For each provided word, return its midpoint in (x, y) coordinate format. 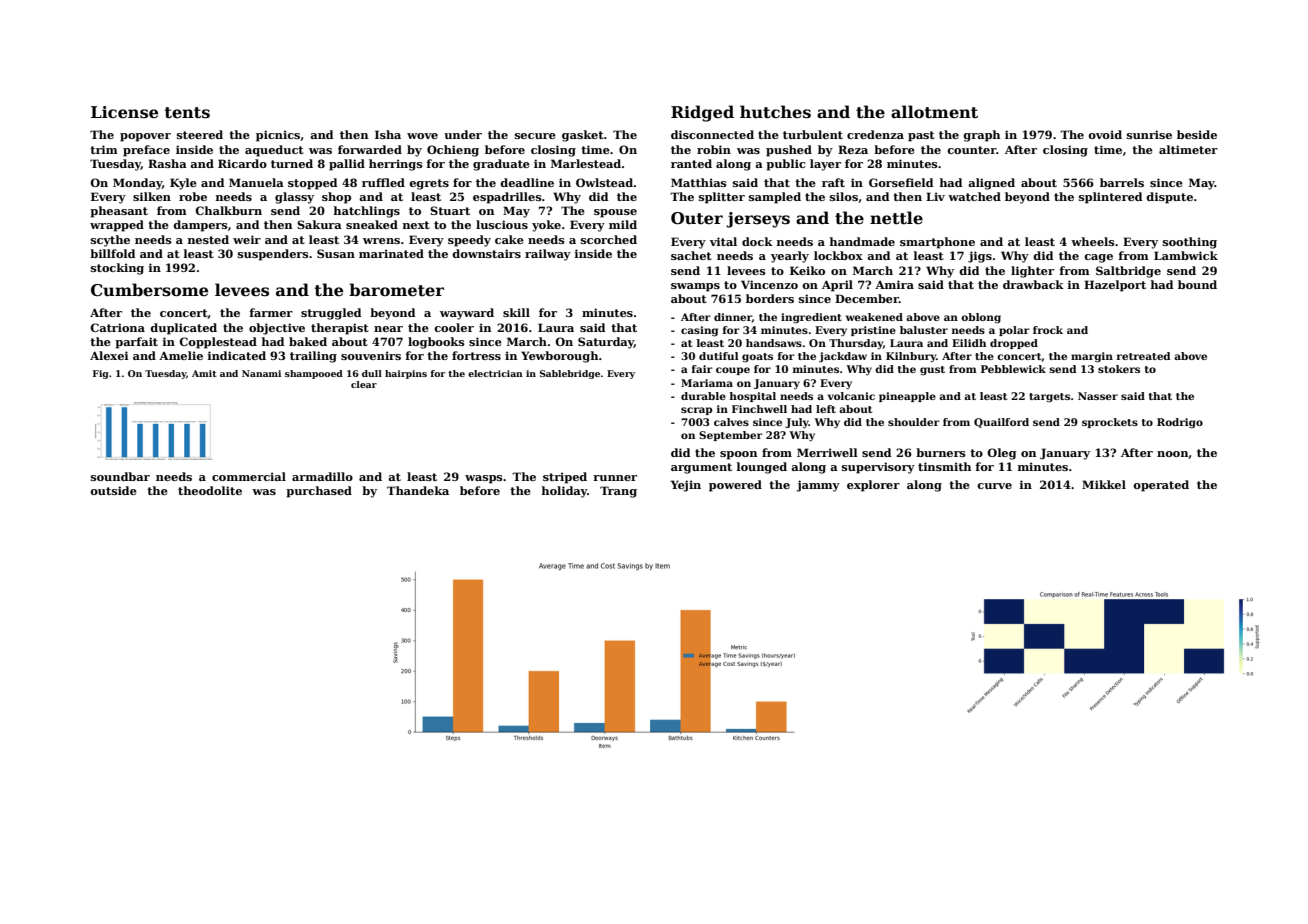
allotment (934, 112)
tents (187, 113)
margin (1092, 357)
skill (516, 312)
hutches (775, 112)
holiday (564, 492)
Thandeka (418, 490)
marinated (391, 253)
